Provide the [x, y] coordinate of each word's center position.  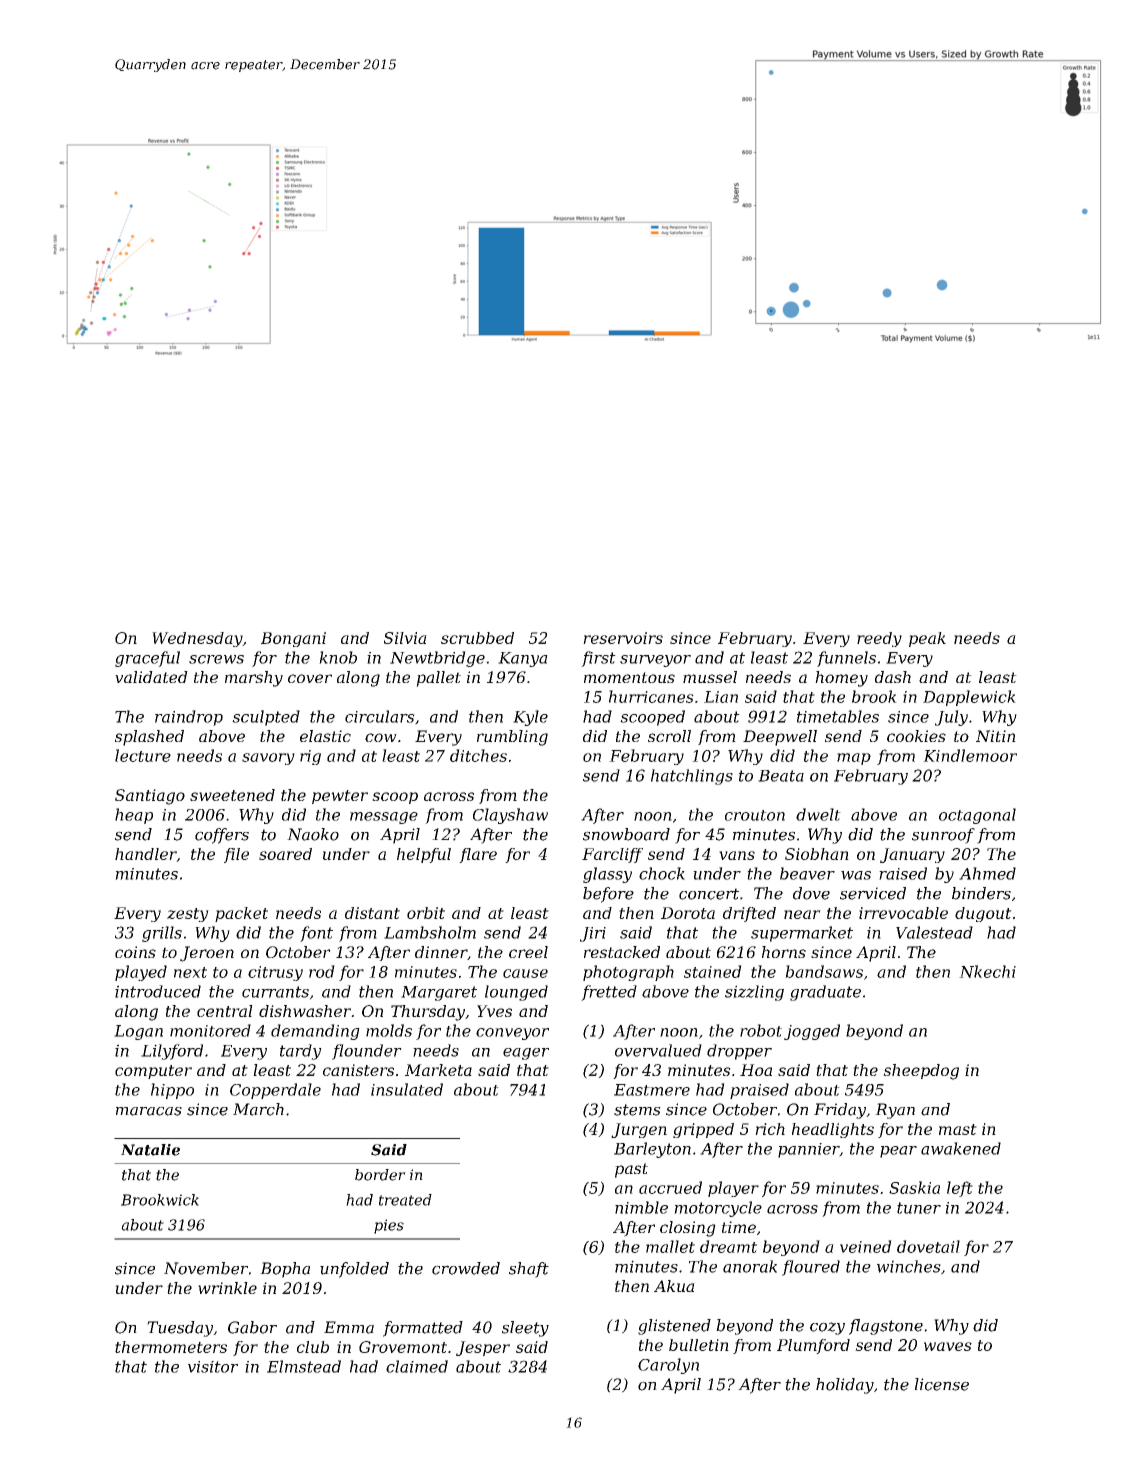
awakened [961, 1148]
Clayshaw [510, 816]
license [942, 1384]
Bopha [285, 1270]
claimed [417, 1366]
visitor [213, 1367]
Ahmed [987, 873]
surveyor [655, 661]
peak [927, 639]
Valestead [934, 932]
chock [662, 873]
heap [134, 816]
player [733, 1189]
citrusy [275, 973]
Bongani [293, 639]
